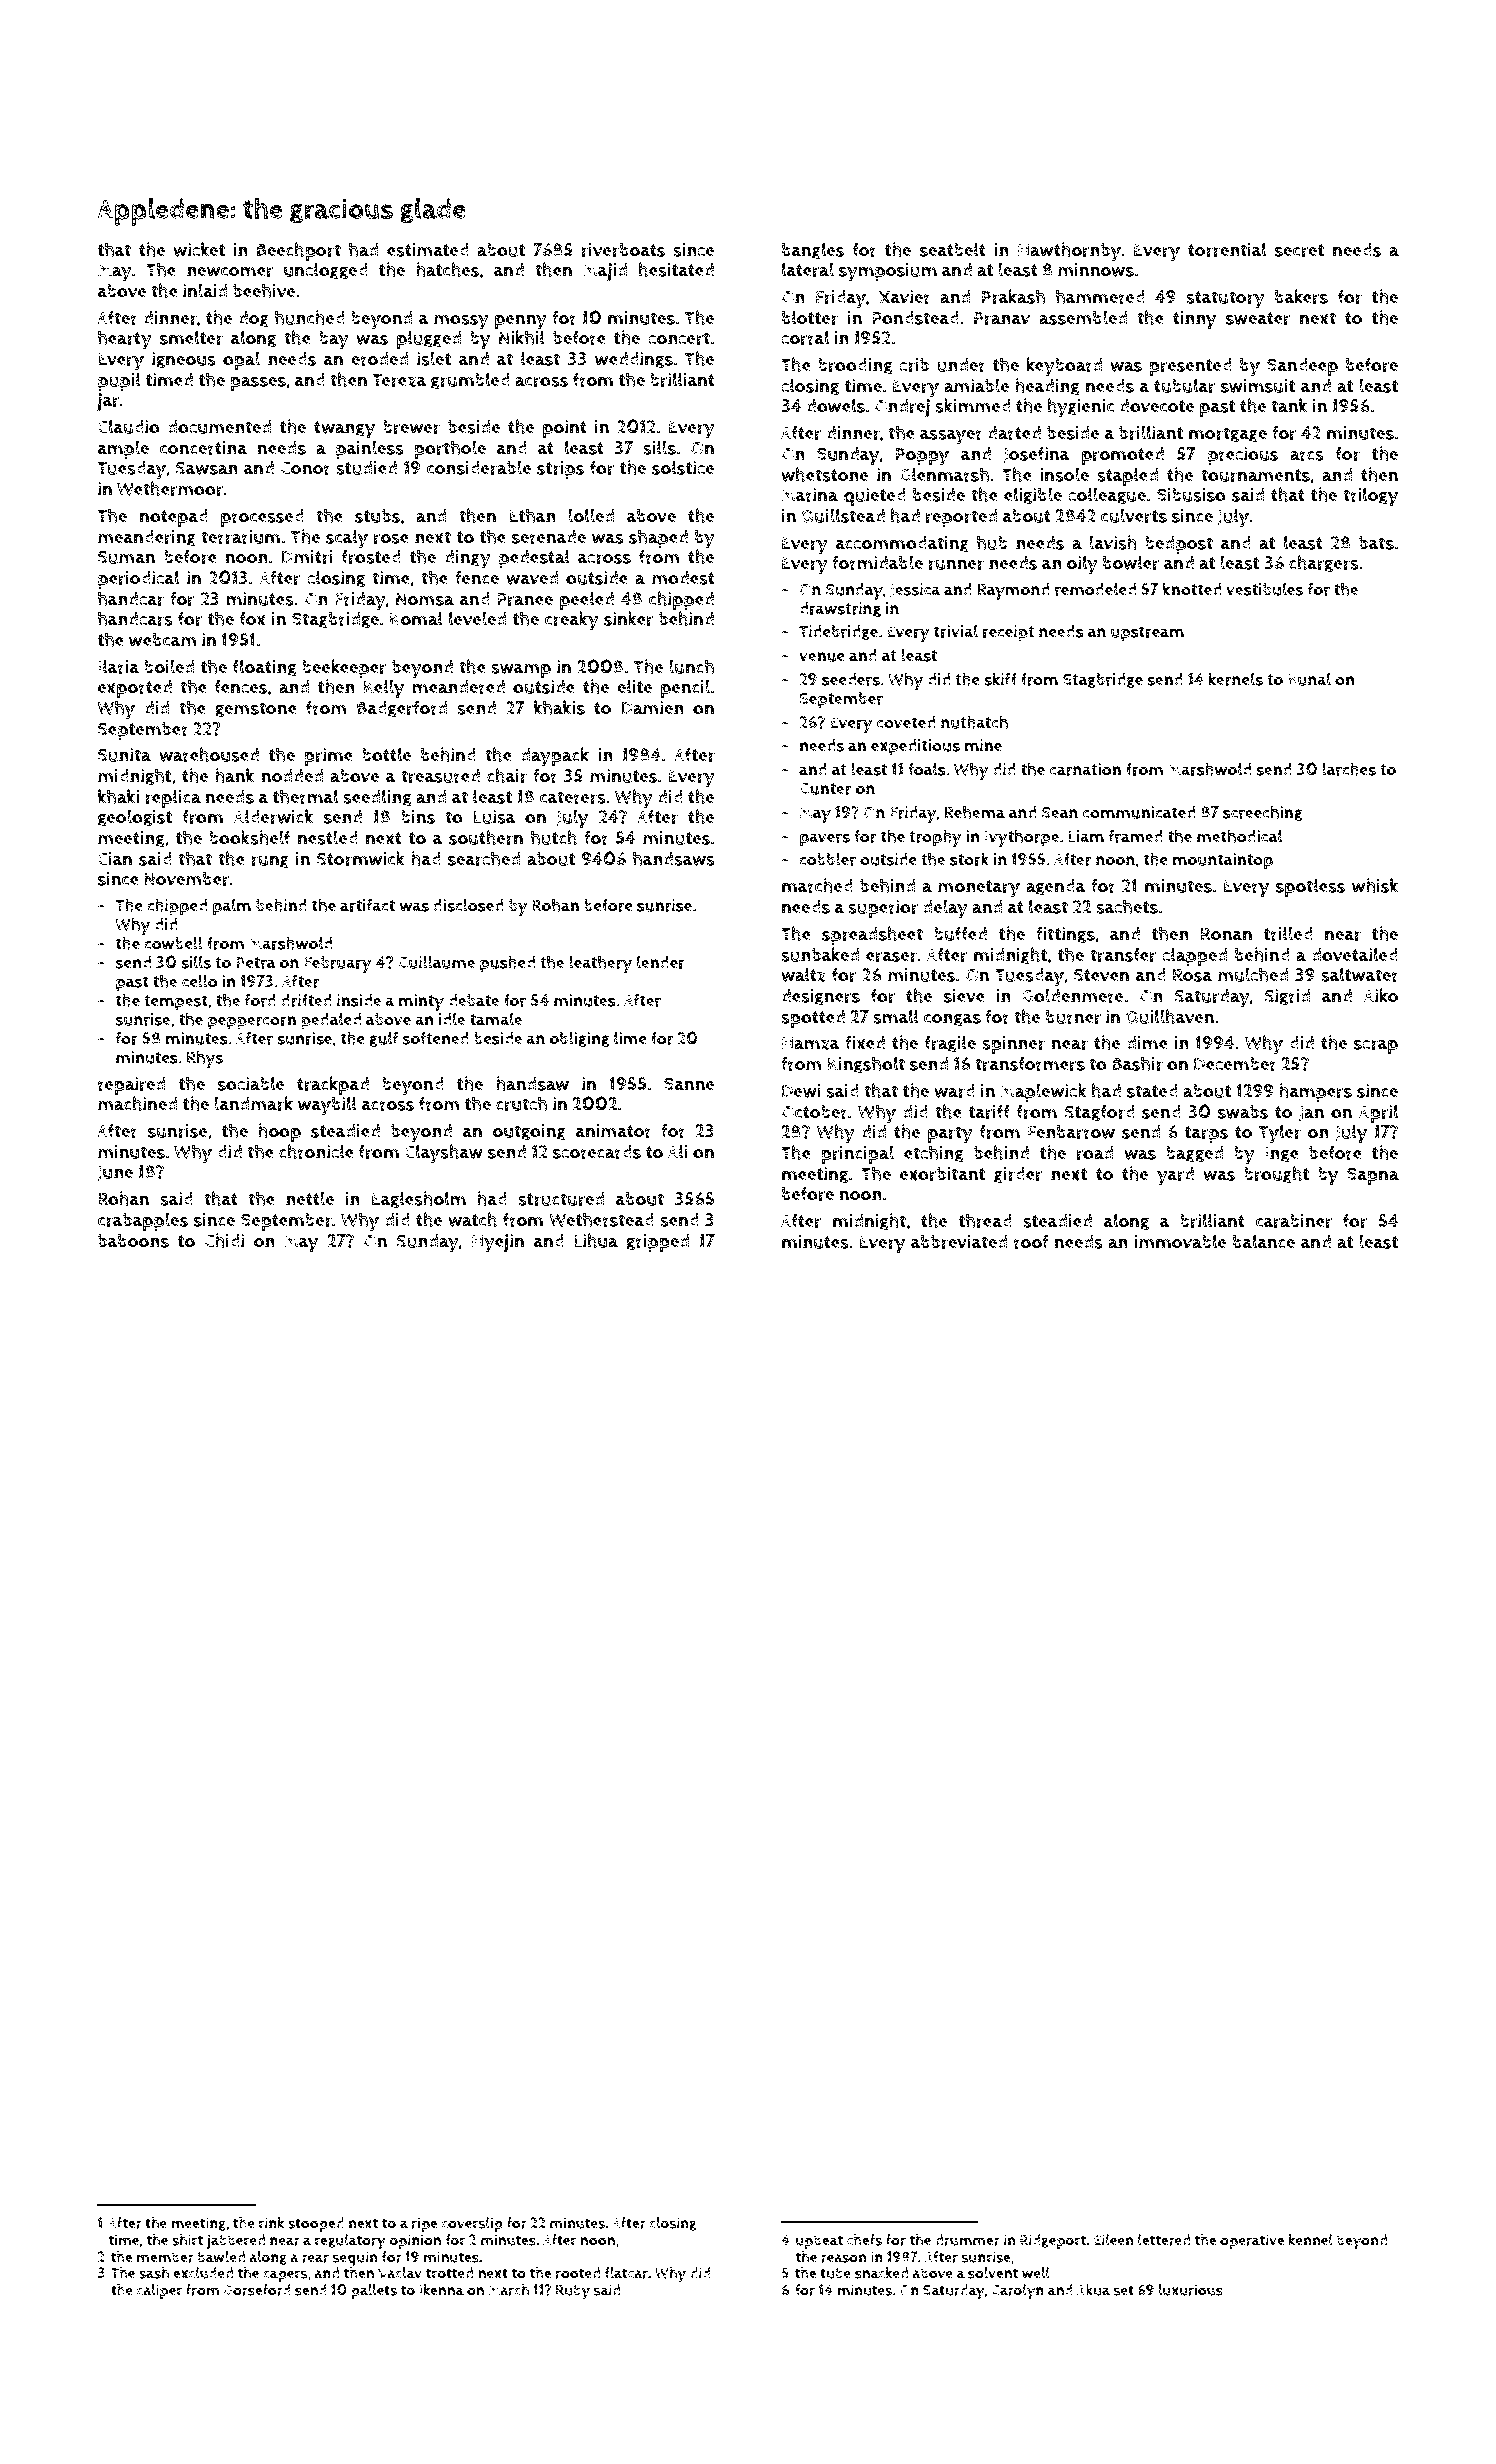  What do you see at coordinates (623, 250) in the document?
I see `riverboats` at bounding box center [623, 250].
